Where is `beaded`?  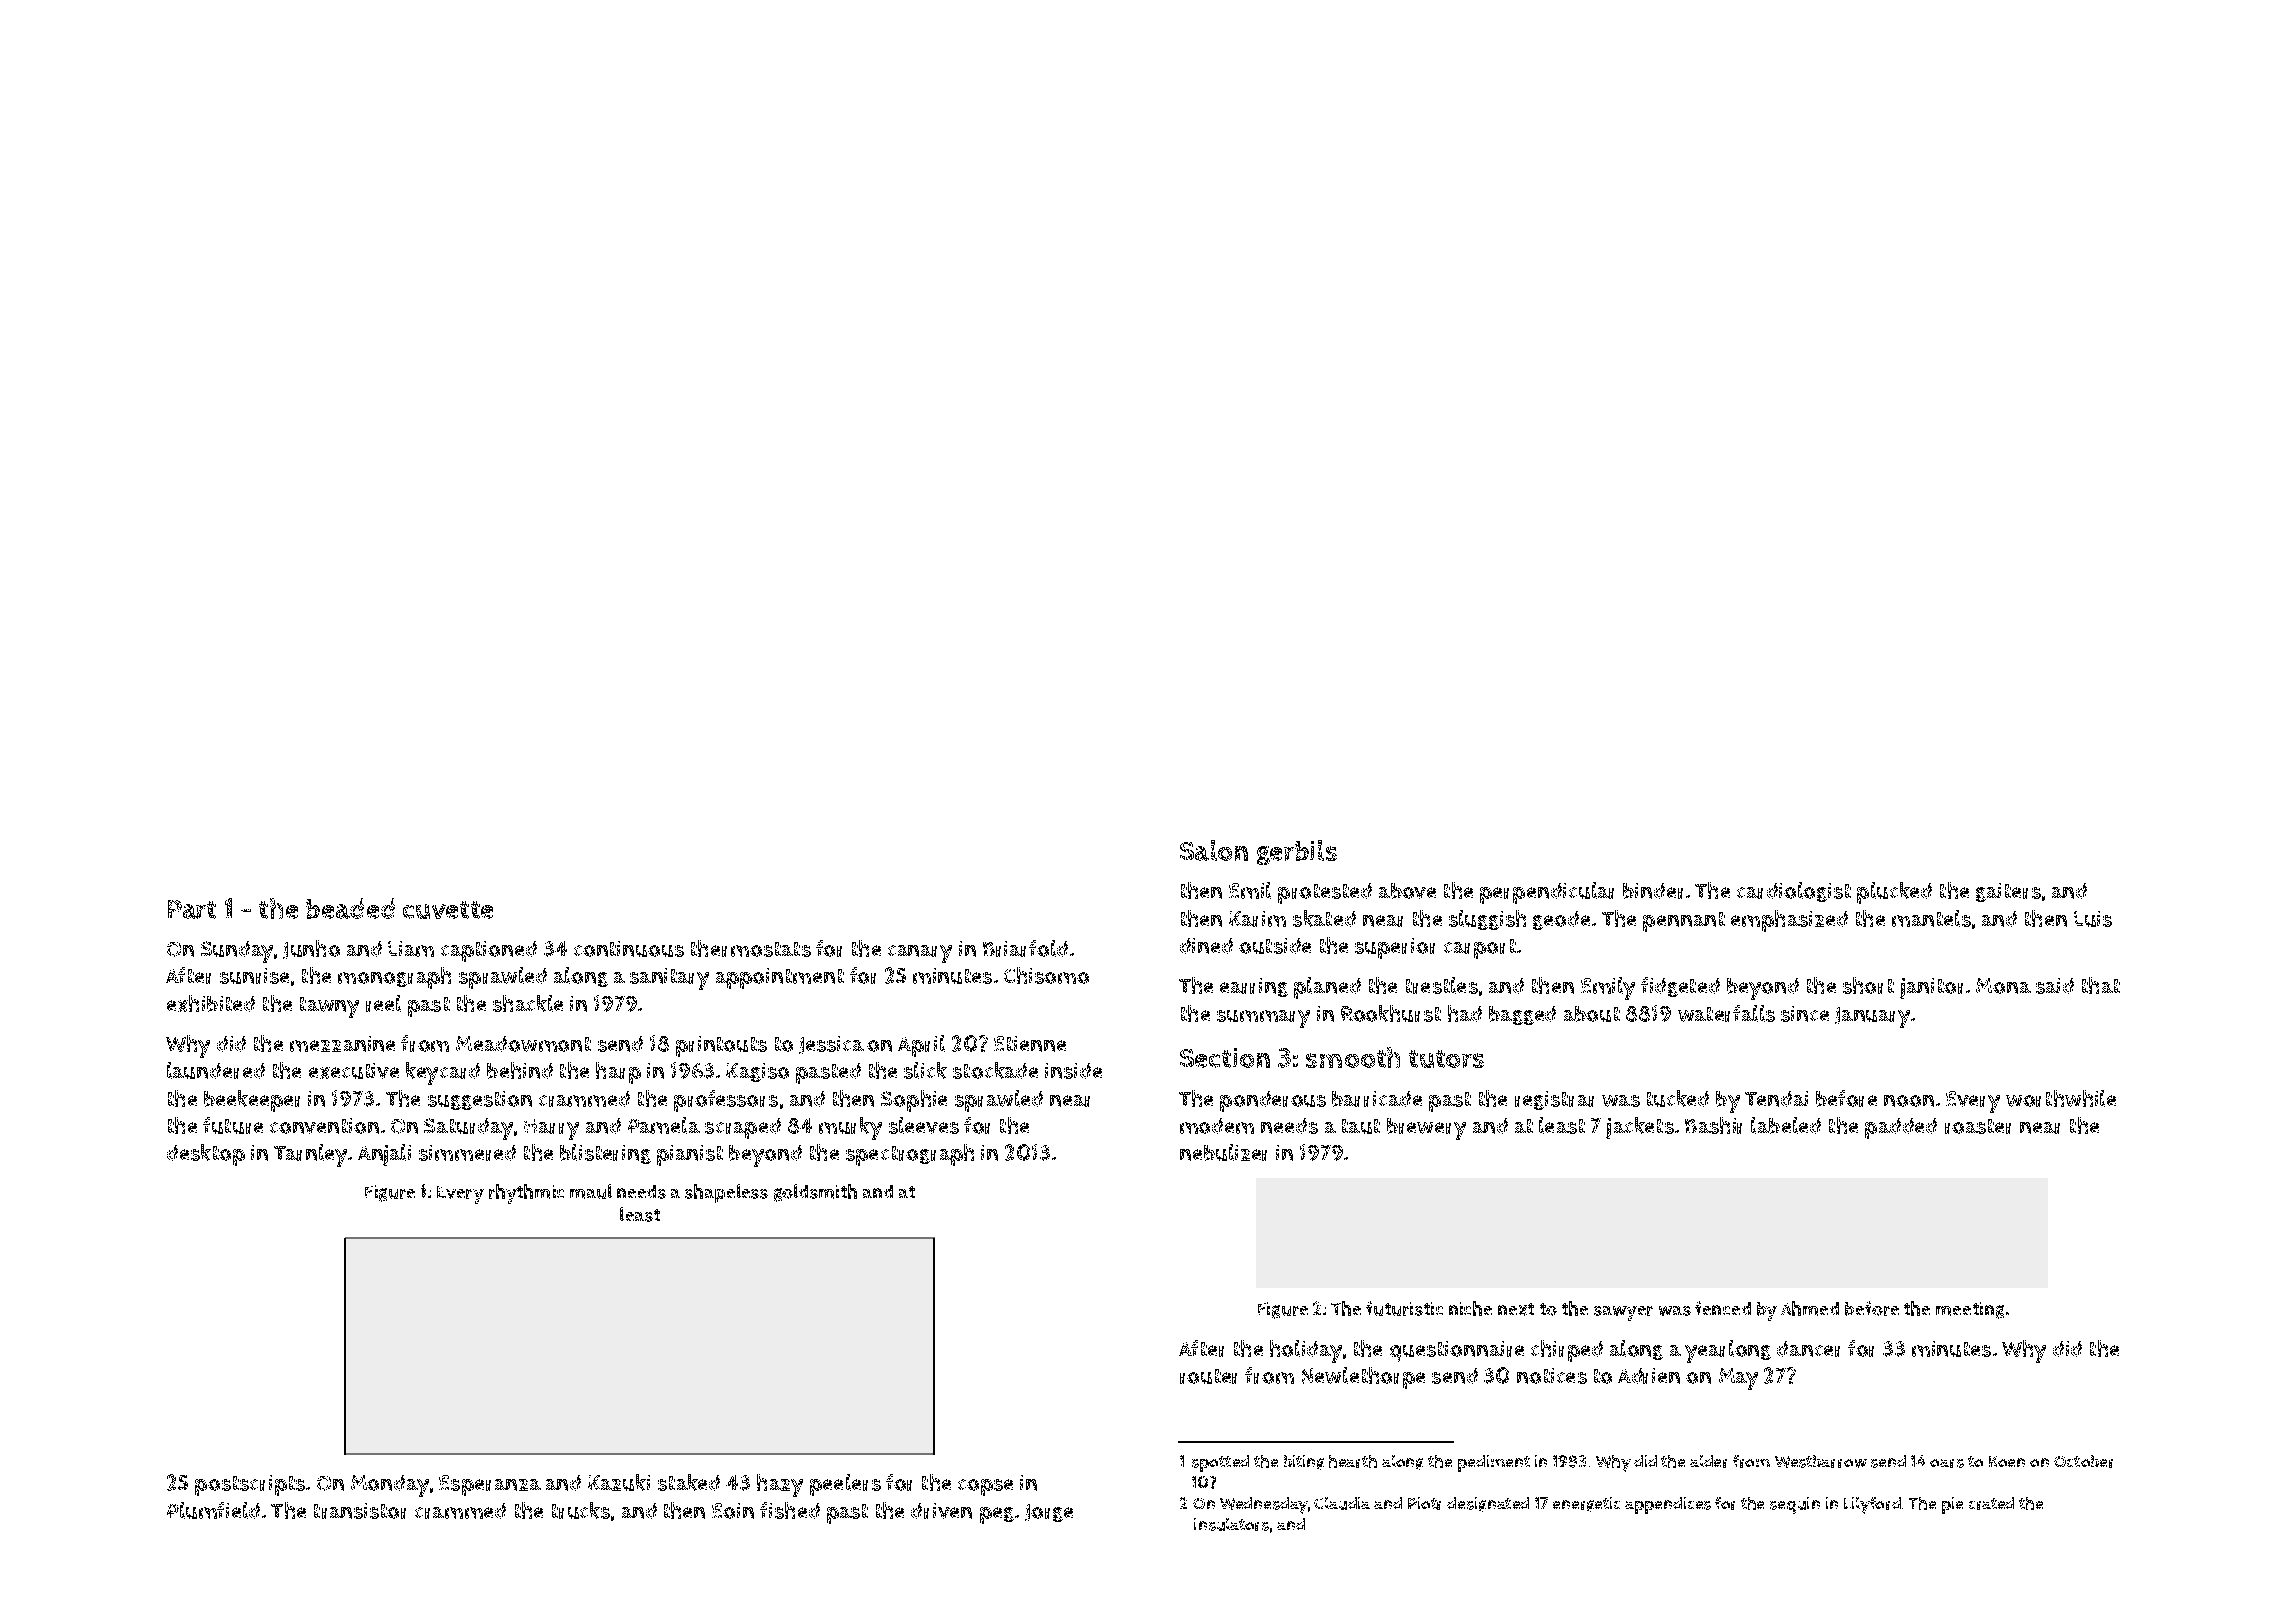
beaded is located at coordinates (350, 908).
